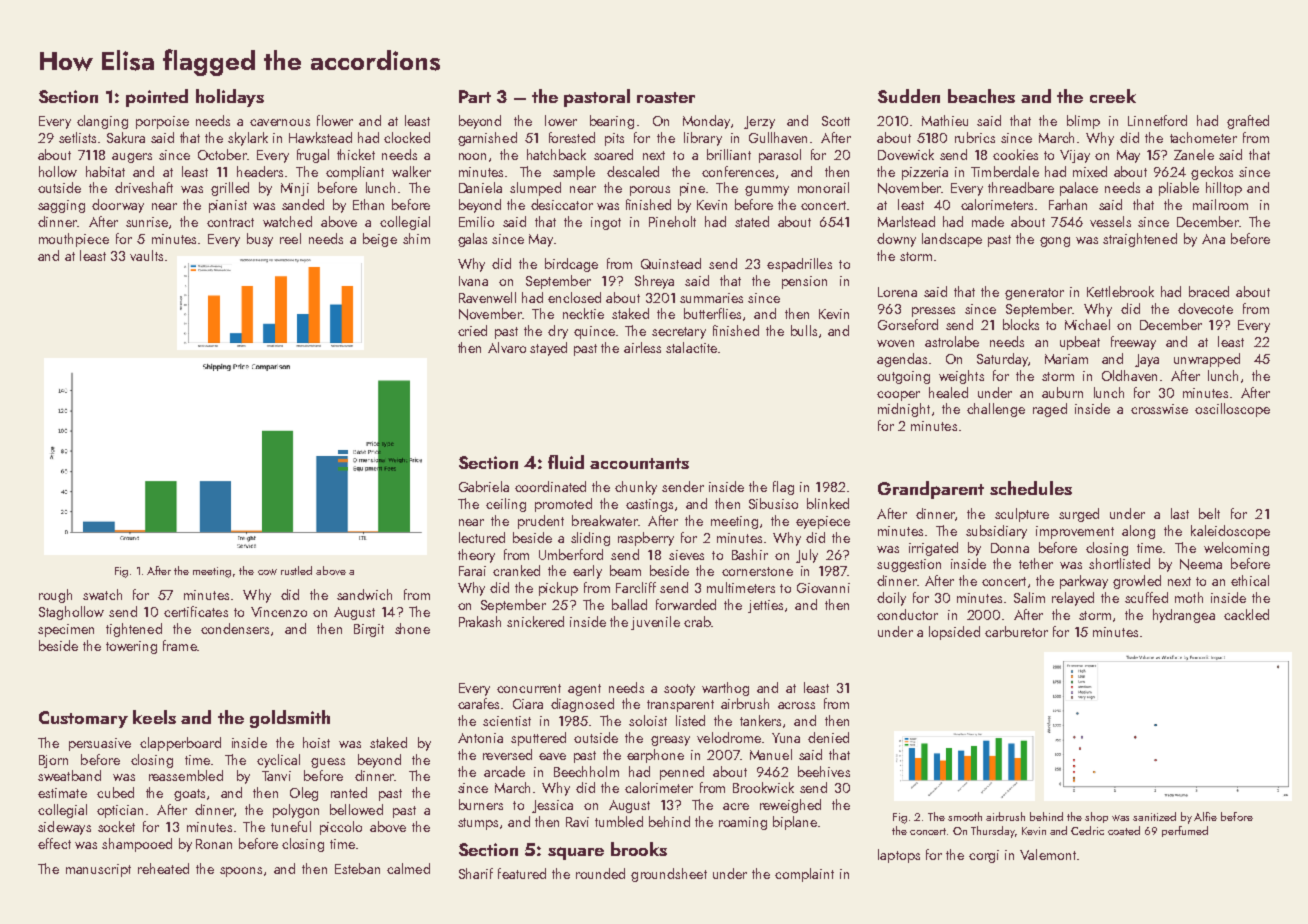 The height and width of the screenshot is (924, 1308). What do you see at coordinates (1113, 96) in the screenshot?
I see `creek` at bounding box center [1113, 96].
